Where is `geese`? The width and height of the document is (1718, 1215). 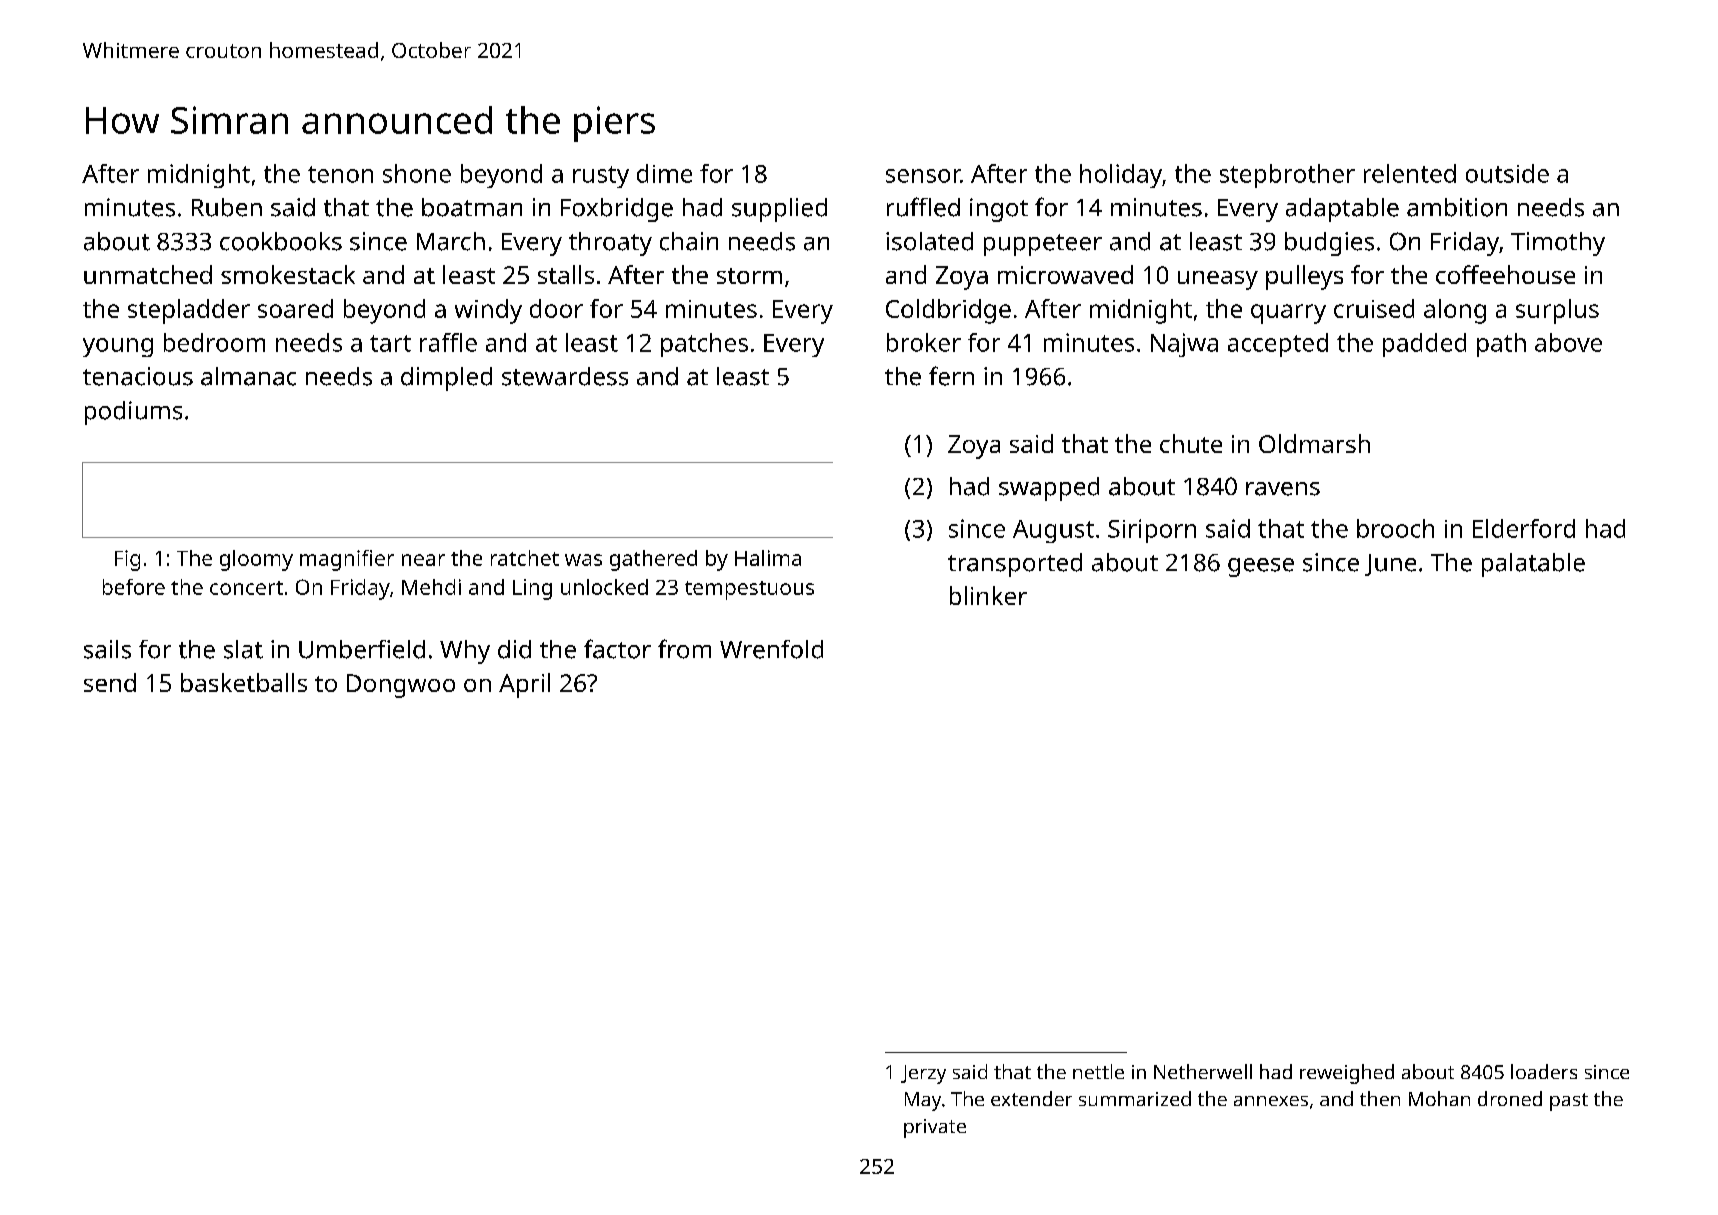
geese is located at coordinates (1261, 567).
